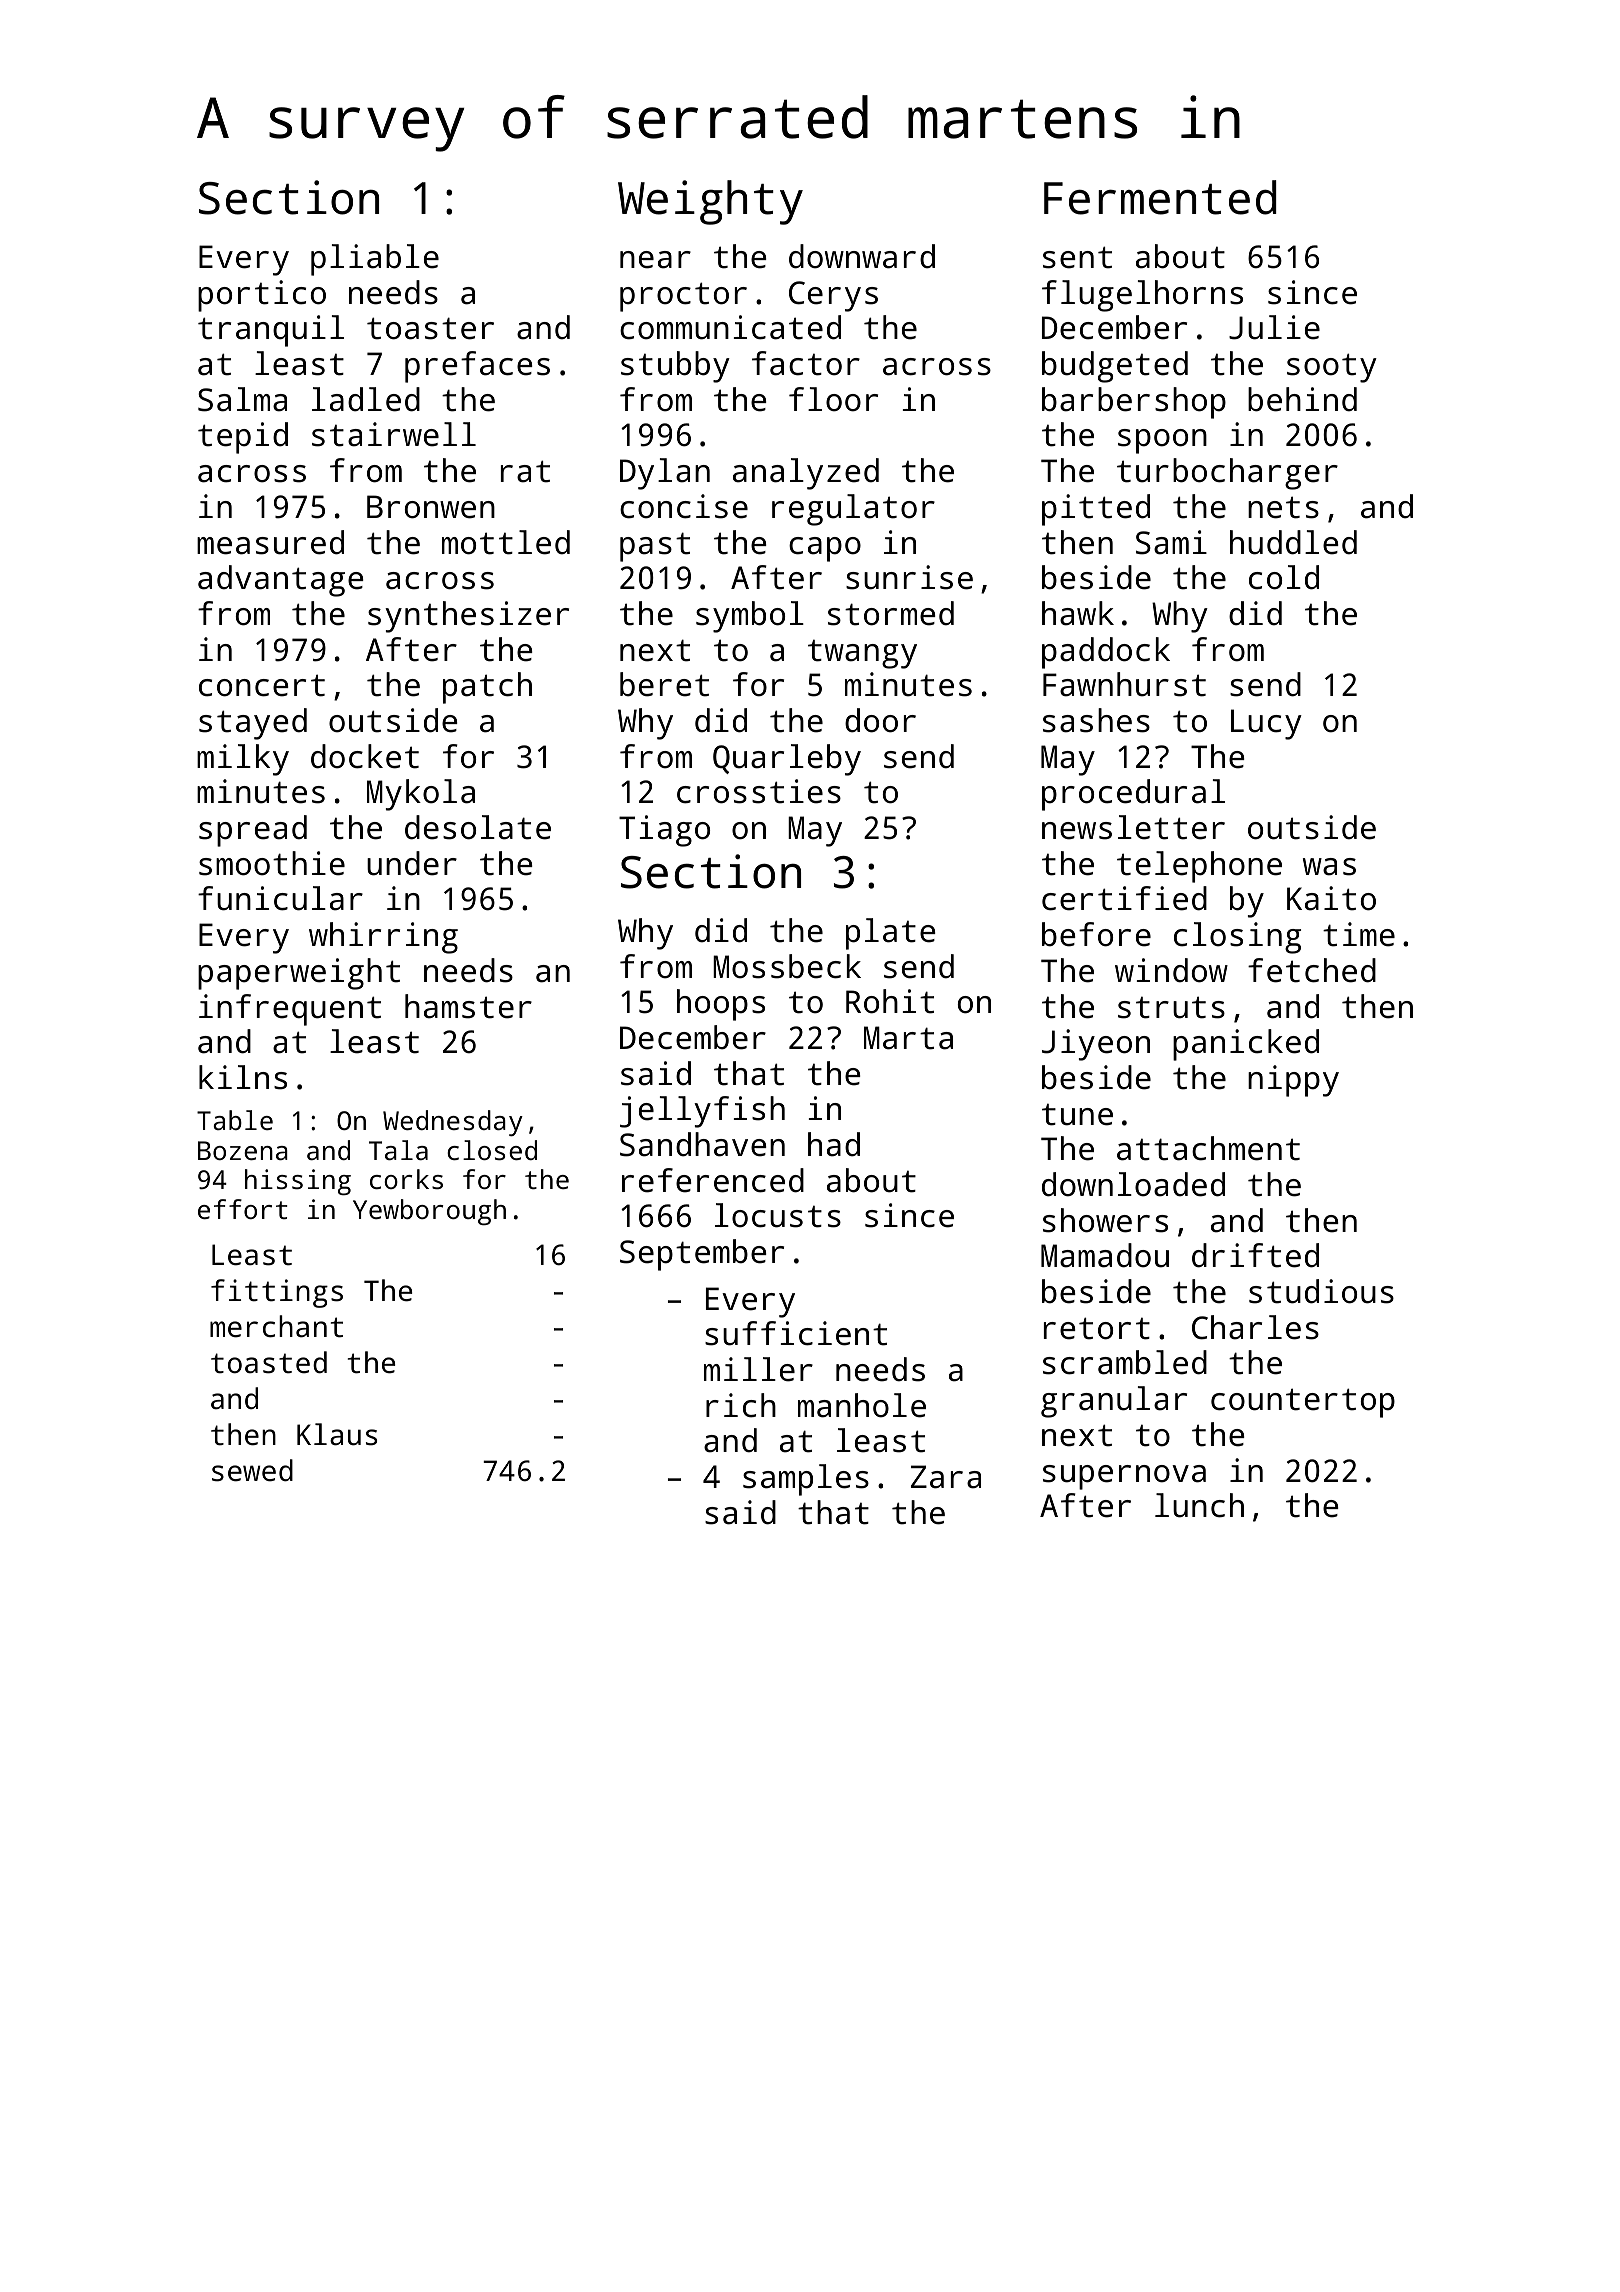 The image size is (1620, 2292). What do you see at coordinates (262, 685) in the screenshot?
I see `concert` at bounding box center [262, 685].
